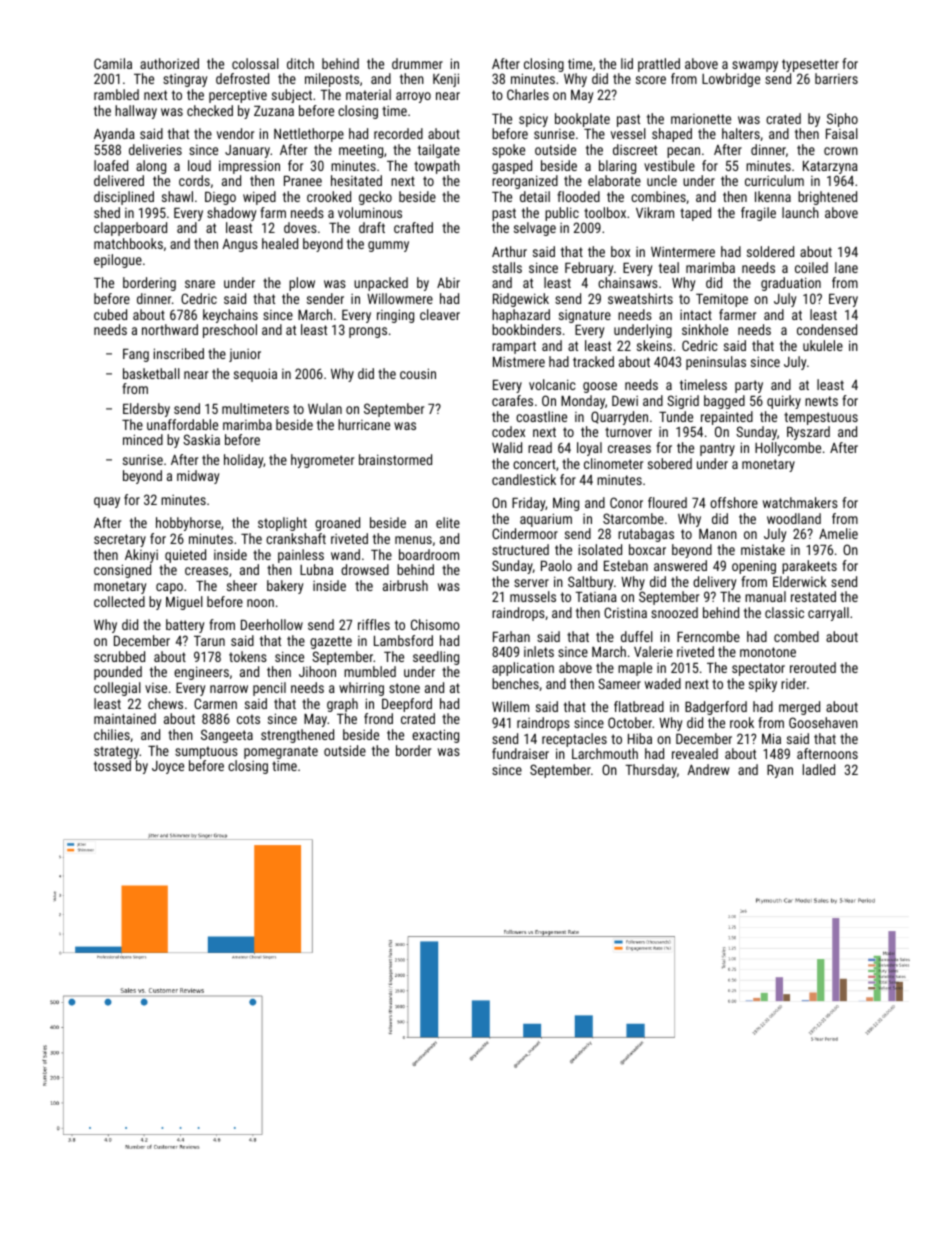 This screenshot has width=952, height=1233. What do you see at coordinates (520, 753) in the screenshot?
I see `fundraiser` at bounding box center [520, 753].
